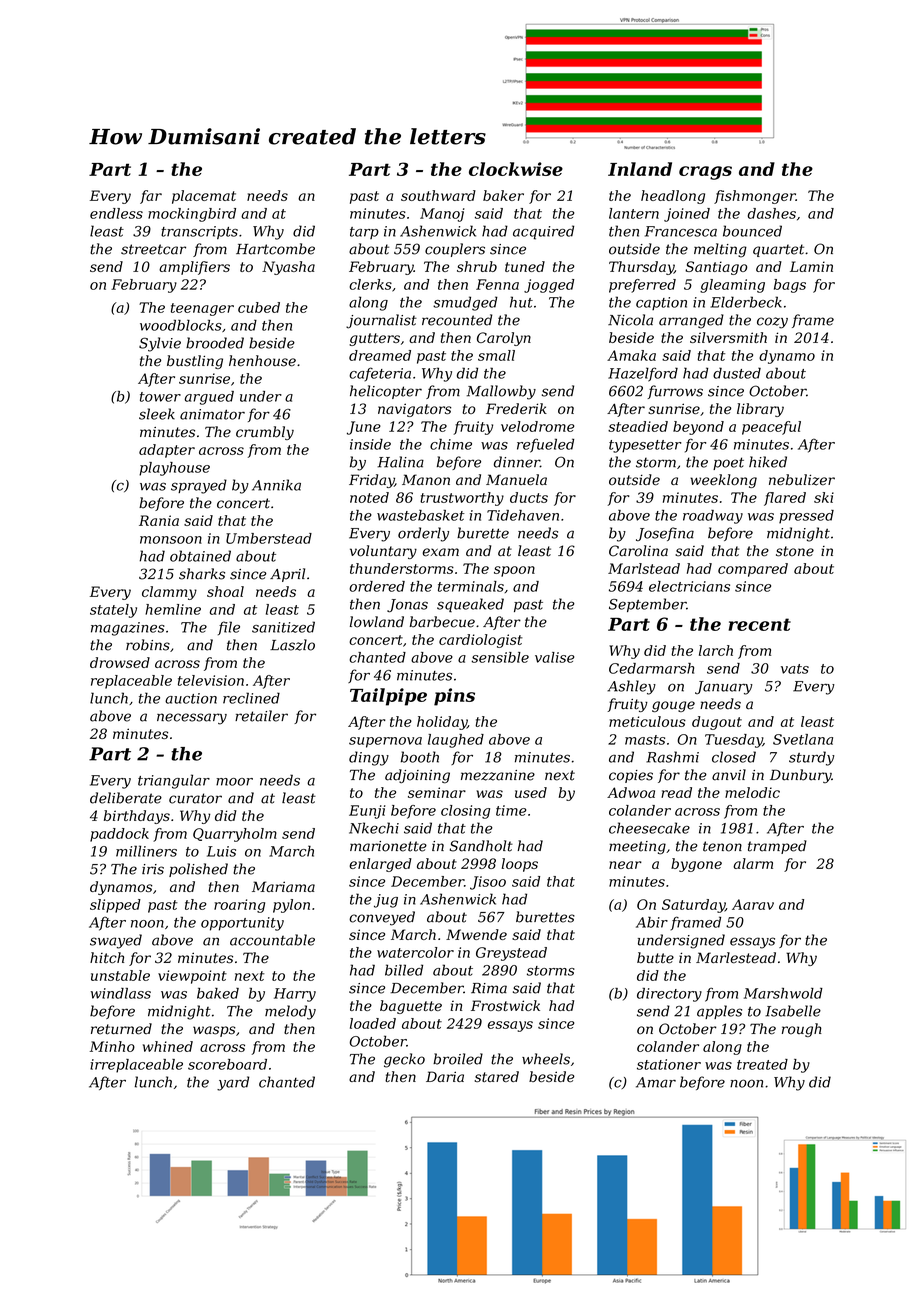  What do you see at coordinates (537, 426) in the screenshot?
I see `velodrome` at bounding box center [537, 426].
